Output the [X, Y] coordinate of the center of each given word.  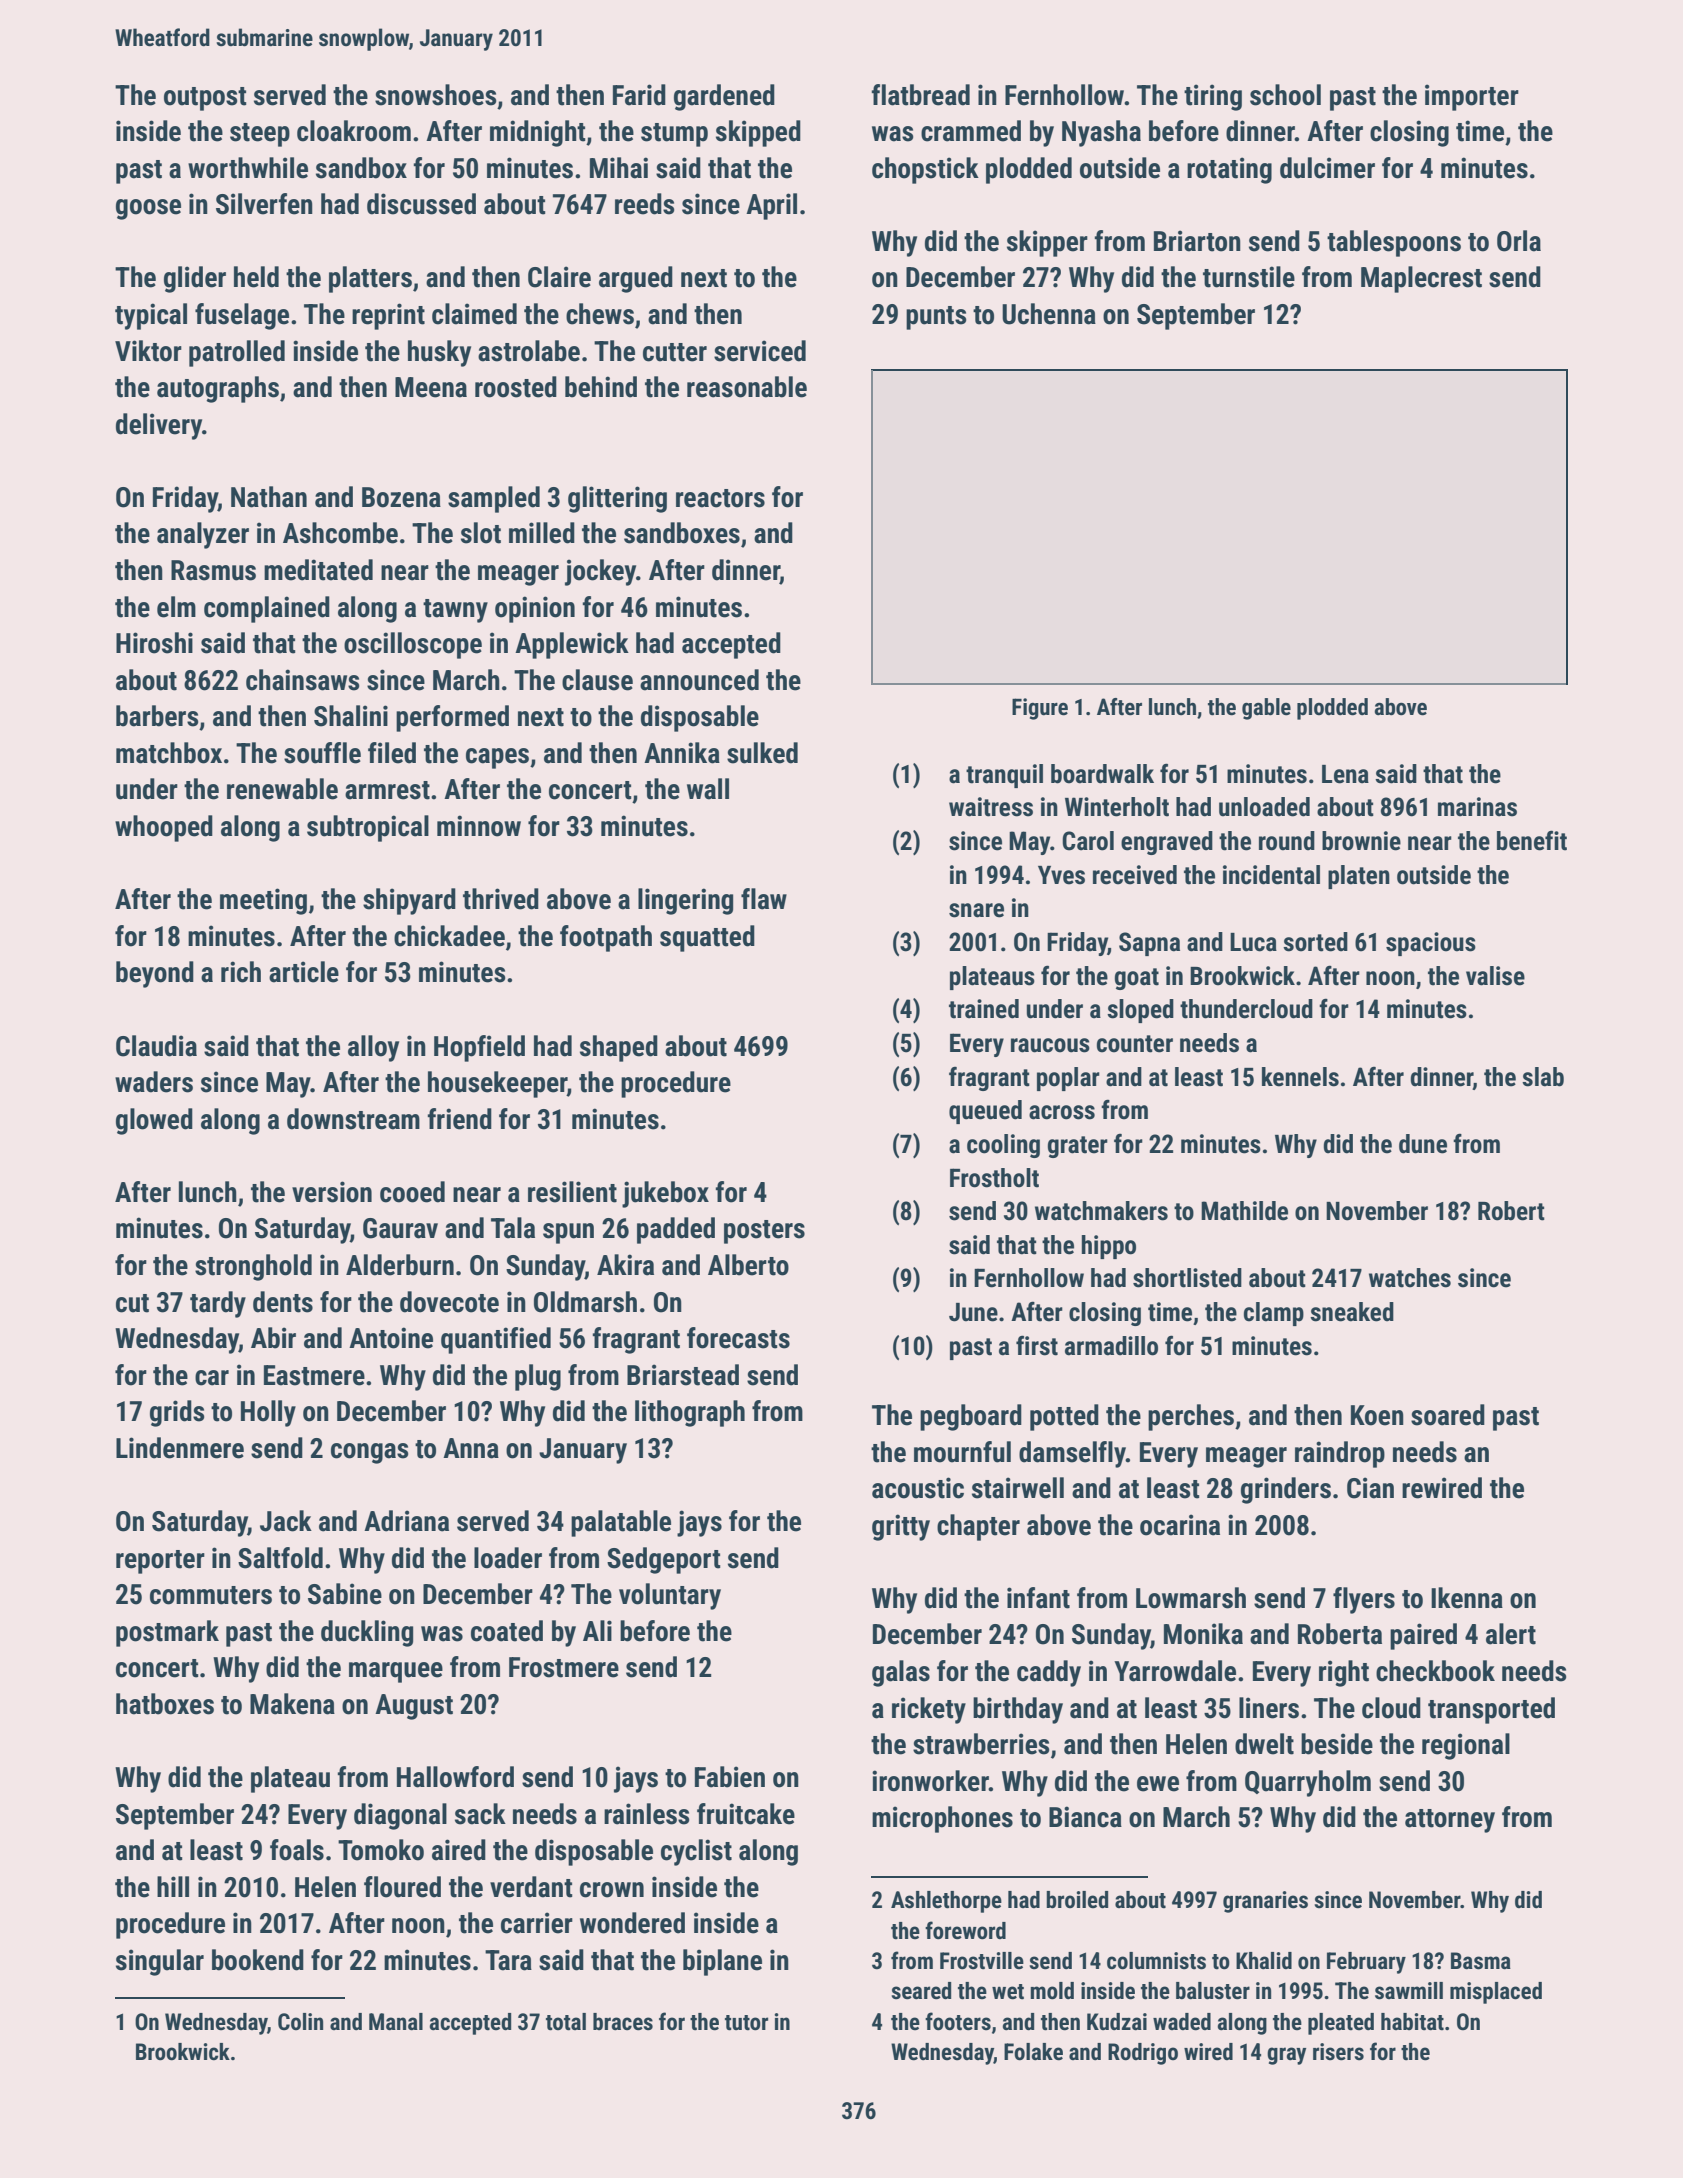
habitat [1412, 2022]
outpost [205, 99]
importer [1472, 97]
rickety [929, 1710]
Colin [300, 2022]
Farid [639, 95]
